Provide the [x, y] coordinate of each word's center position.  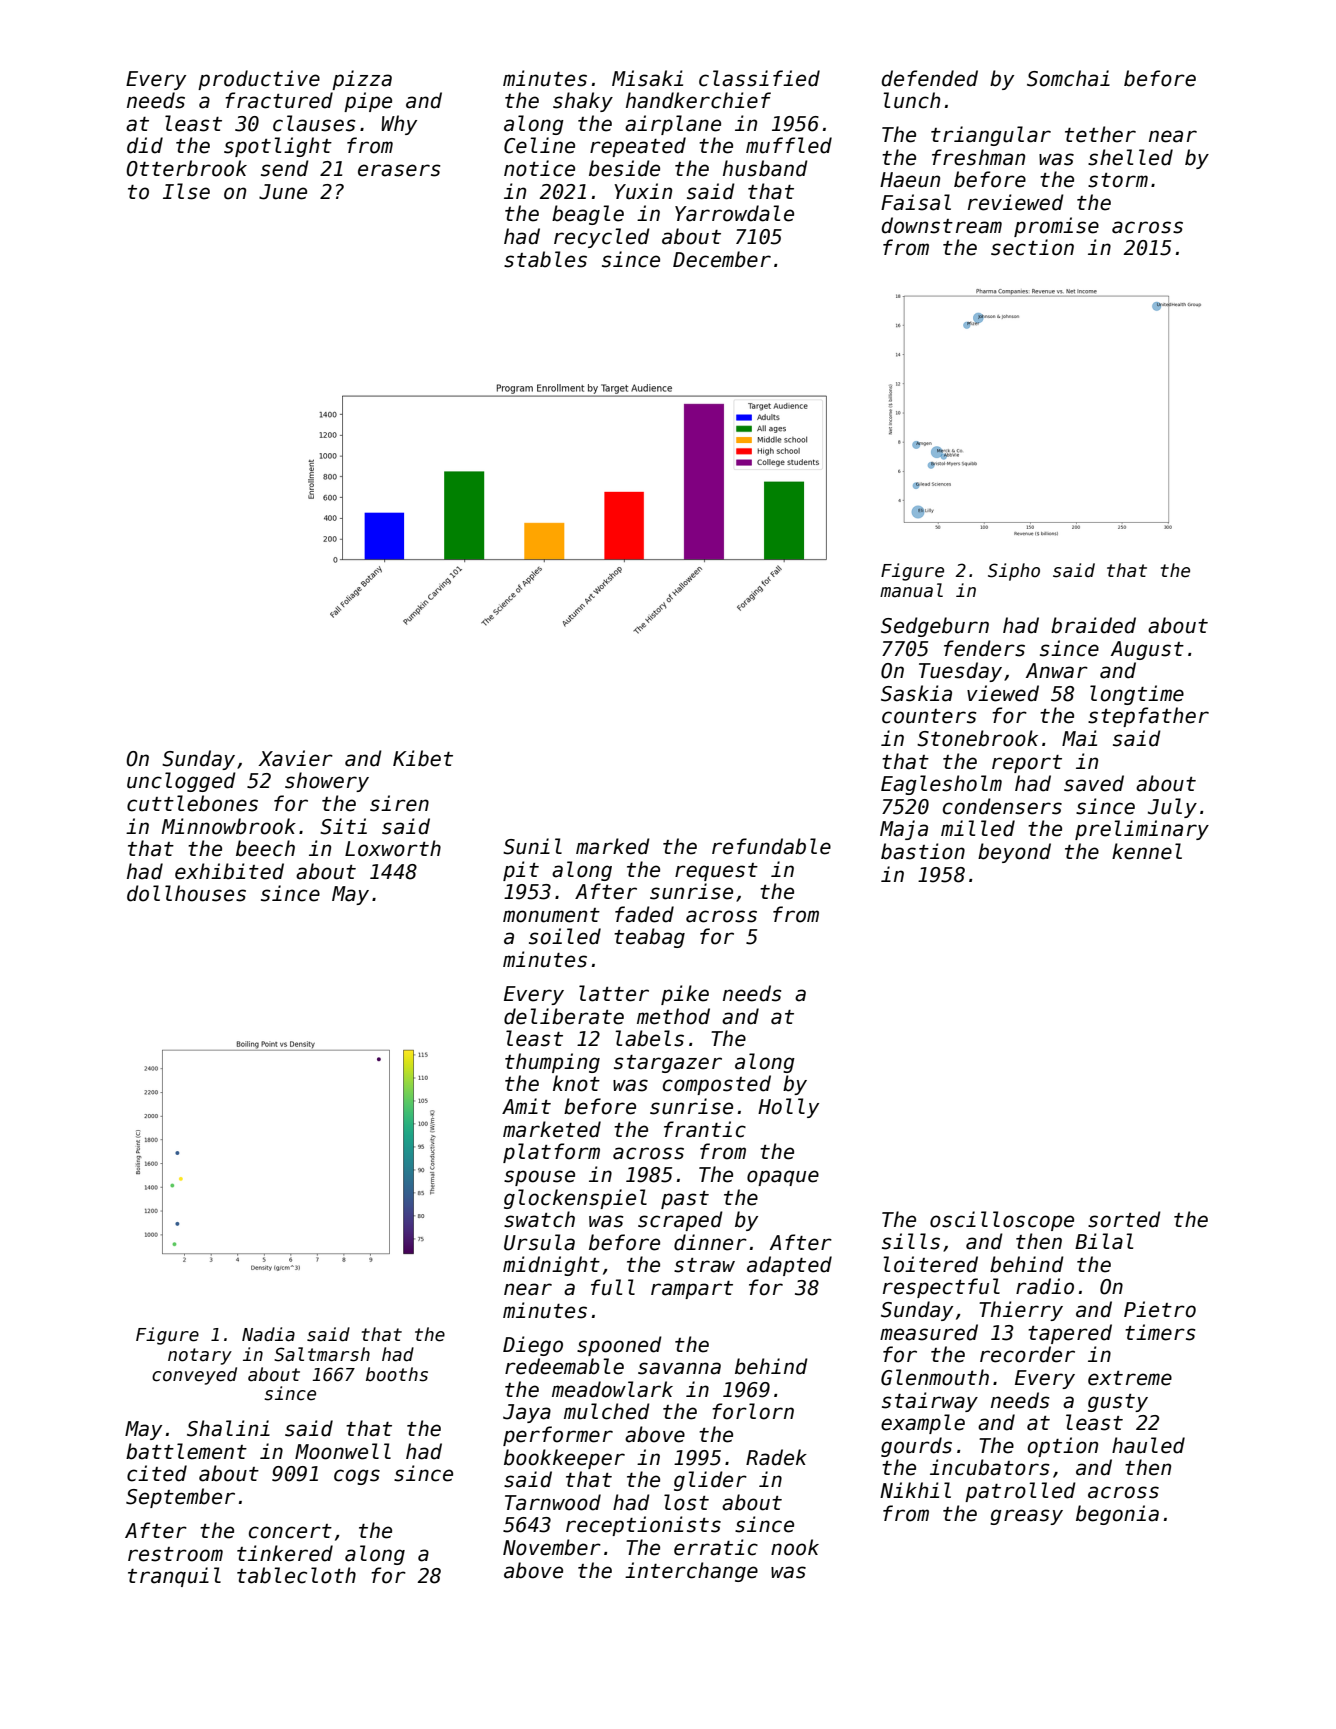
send [285, 168]
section [1032, 247]
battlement [186, 1451]
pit [521, 871]
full [613, 1287]
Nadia [268, 1334]
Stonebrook [977, 738]
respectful [941, 1288]
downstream [942, 225]
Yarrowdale [734, 213]
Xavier [295, 758]
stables [545, 259]
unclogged [181, 782]
